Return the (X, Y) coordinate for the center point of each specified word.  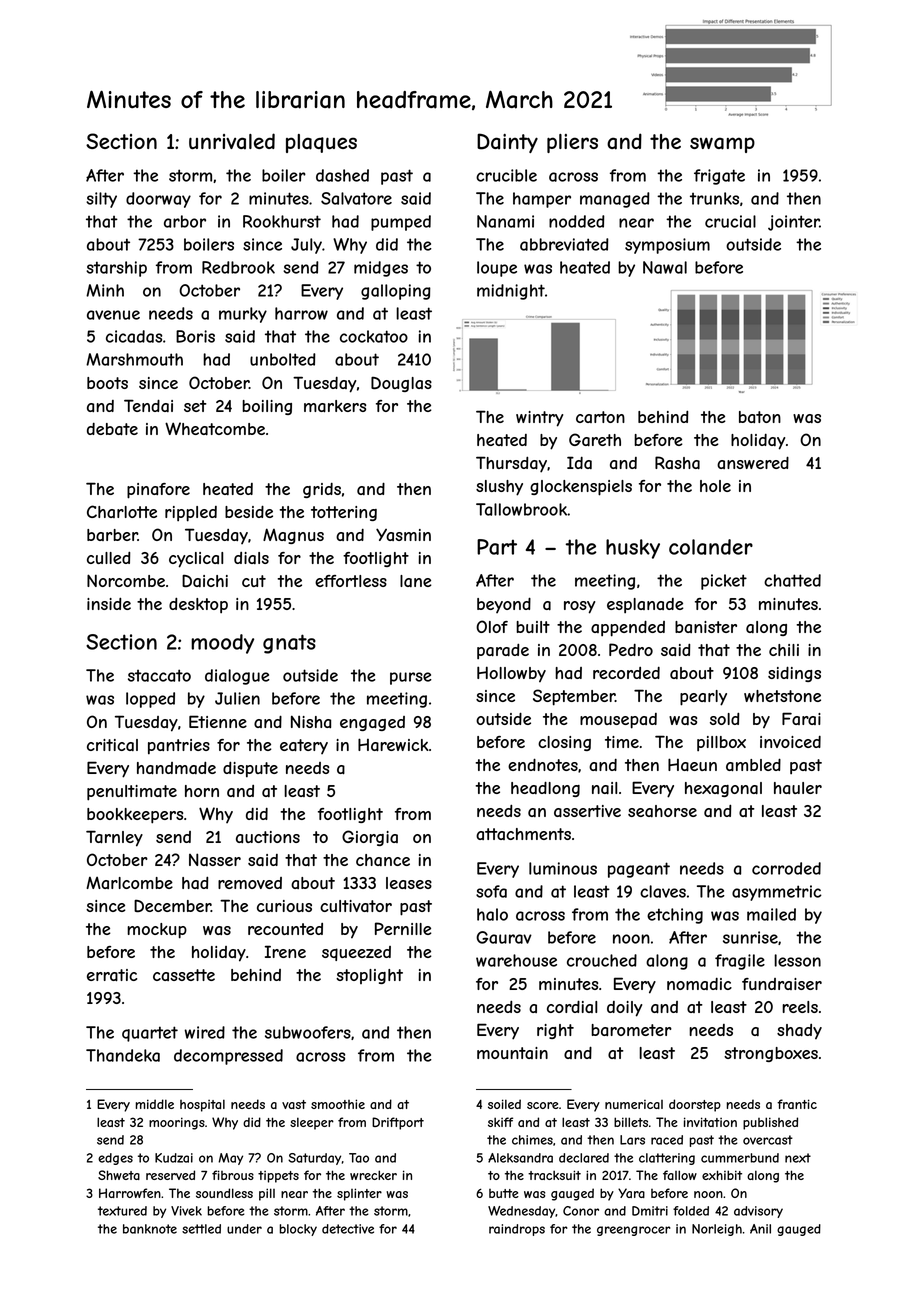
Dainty (507, 143)
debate (112, 429)
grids (322, 490)
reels (800, 1007)
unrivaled (232, 141)
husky (633, 549)
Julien (237, 698)
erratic (112, 975)
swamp (722, 145)
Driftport (398, 1123)
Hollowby (511, 674)
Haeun (692, 765)
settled (201, 1229)
